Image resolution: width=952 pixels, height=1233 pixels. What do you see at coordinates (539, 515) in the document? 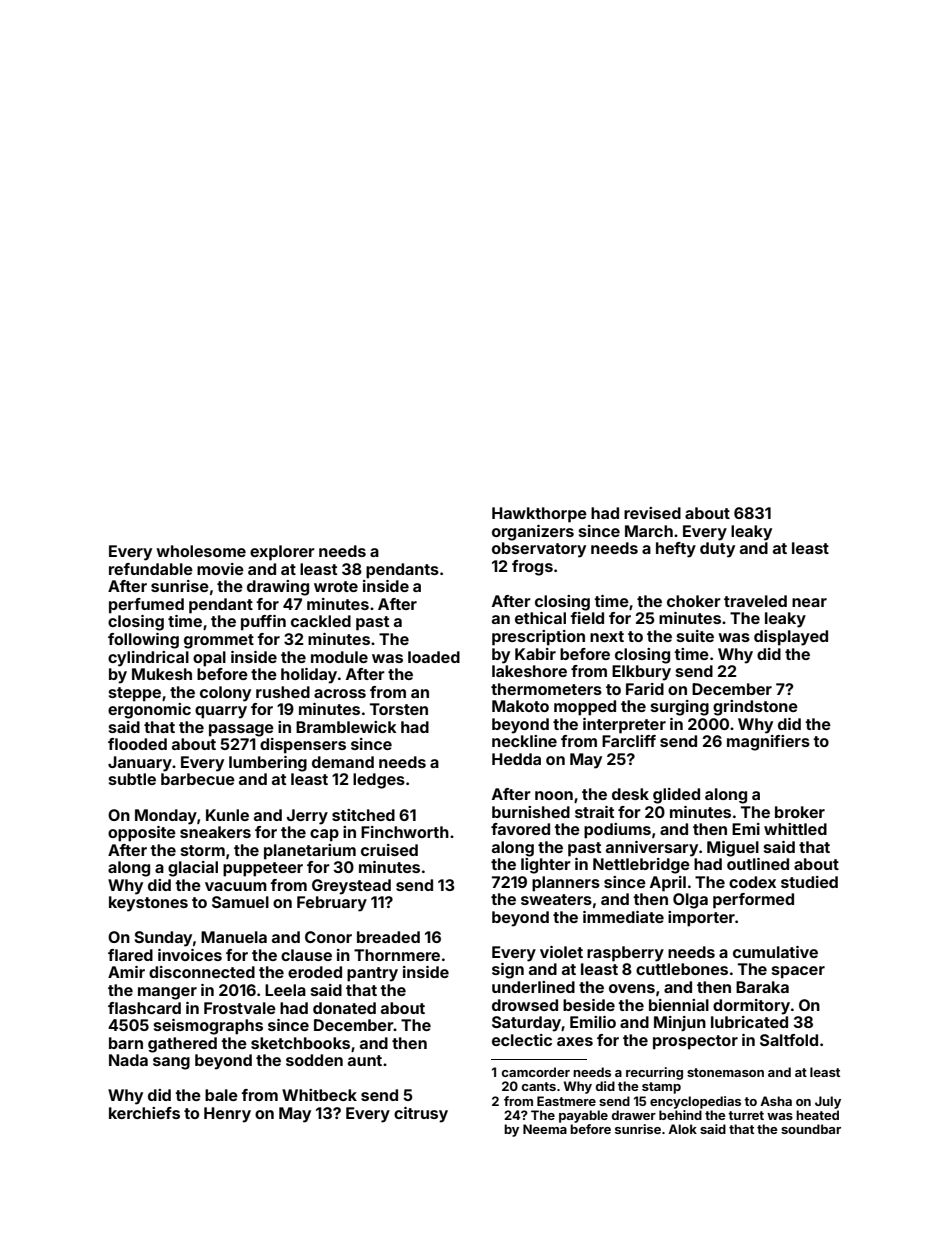
I see `Hawkthorpe` at bounding box center [539, 515].
